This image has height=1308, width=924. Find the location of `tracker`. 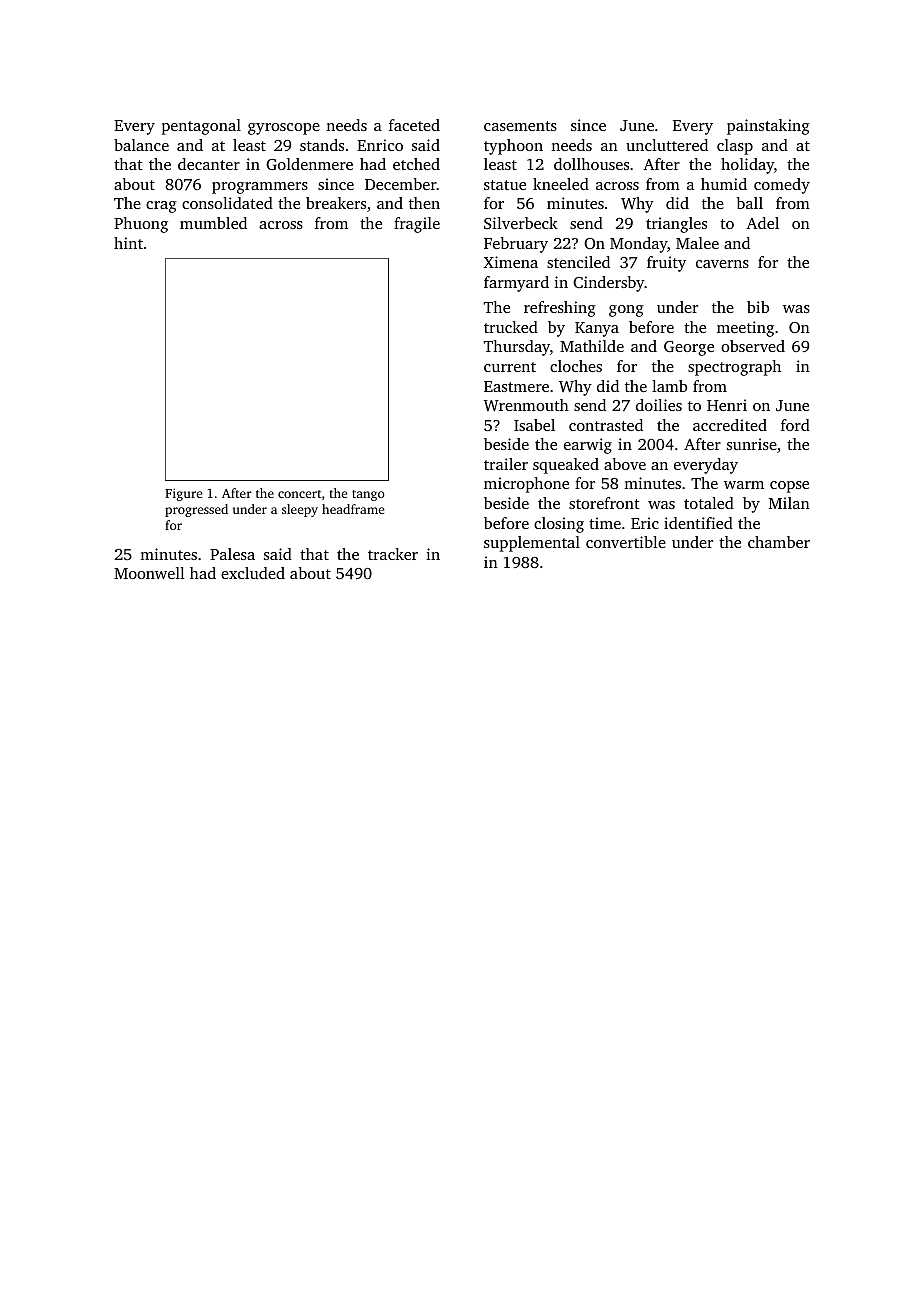

tracker is located at coordinates (393, 554).
